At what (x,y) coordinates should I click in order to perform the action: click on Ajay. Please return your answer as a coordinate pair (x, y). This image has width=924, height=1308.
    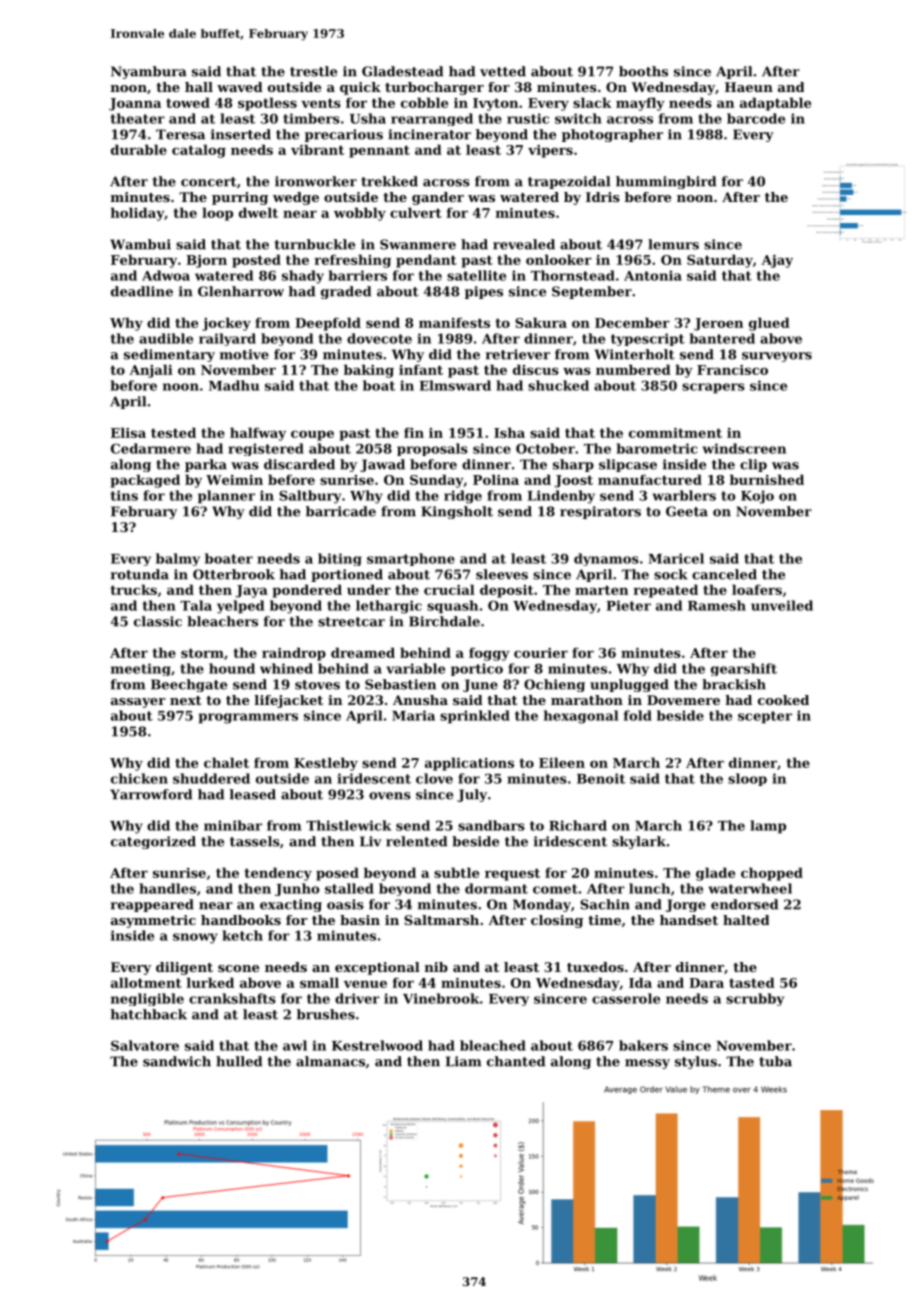
    Looking at the image, I should click on (777, 261).
